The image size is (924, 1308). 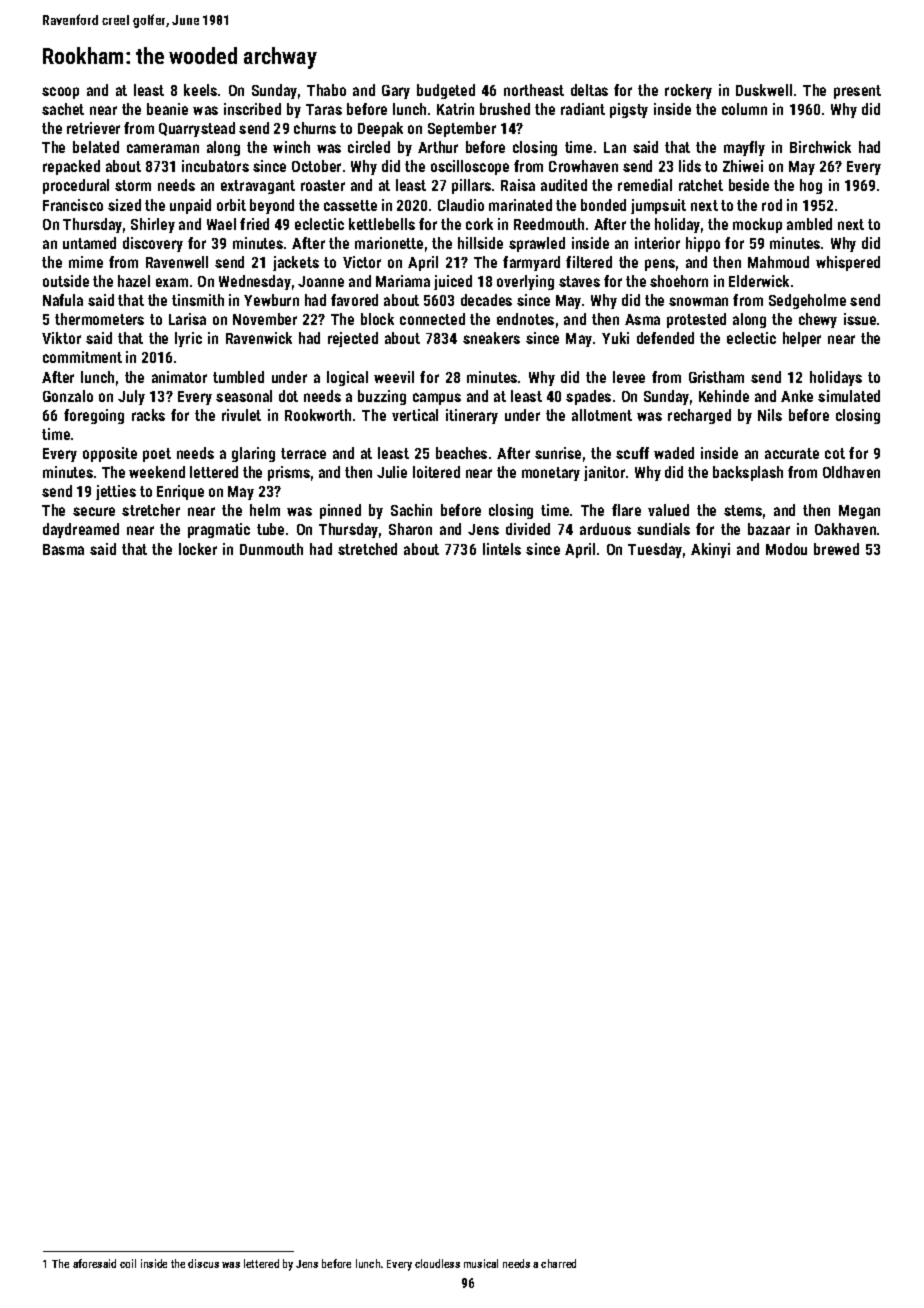 I want to click on discus, so click(x=203, y=1263).
